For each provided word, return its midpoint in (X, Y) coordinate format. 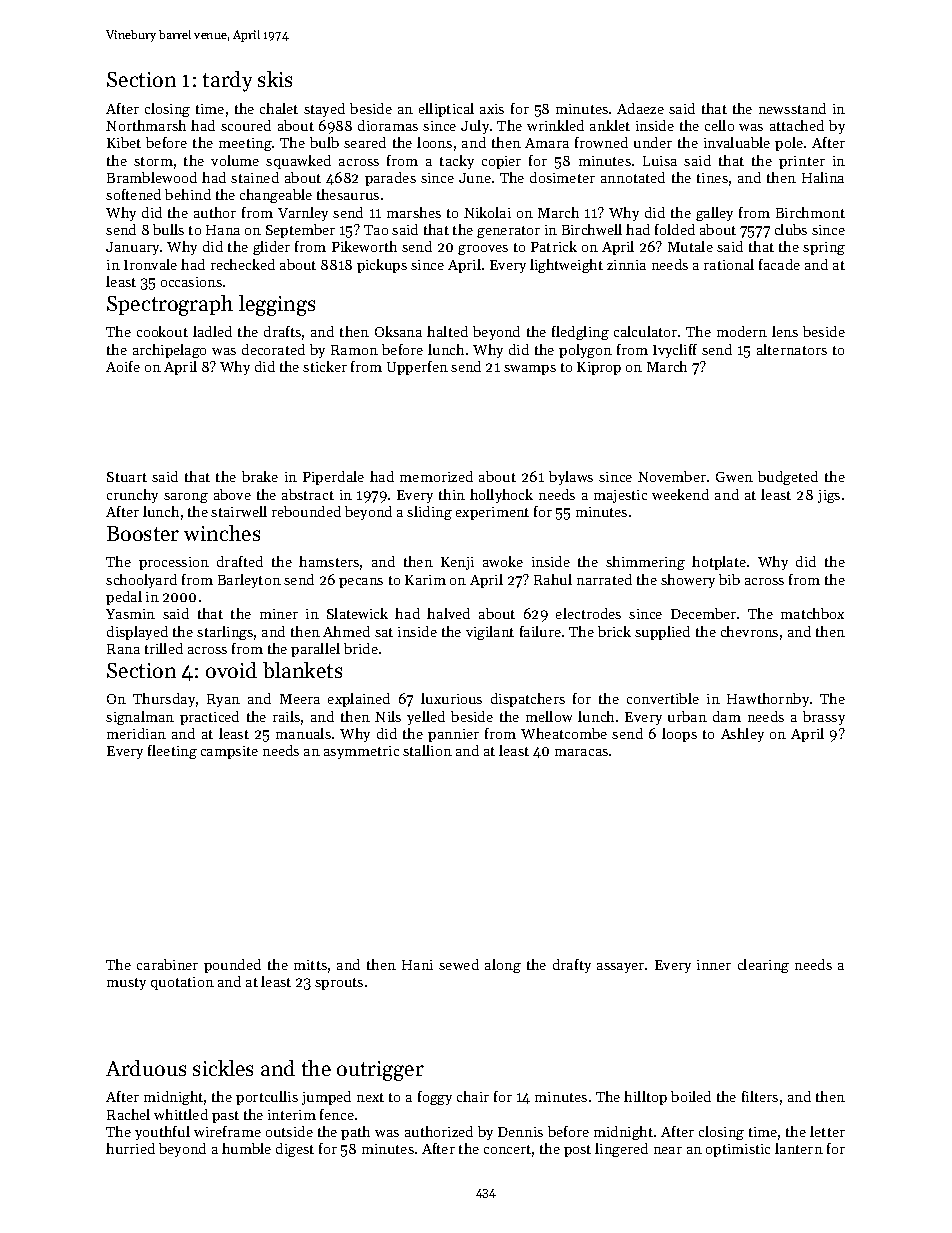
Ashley (742, 735)
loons (434, 142)
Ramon (354, 350)
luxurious (451, 698)
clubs (791, 229)
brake (260, 476)
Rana (123, 649)
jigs (829, 496)
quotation (182, 983)
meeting (245, 144)
